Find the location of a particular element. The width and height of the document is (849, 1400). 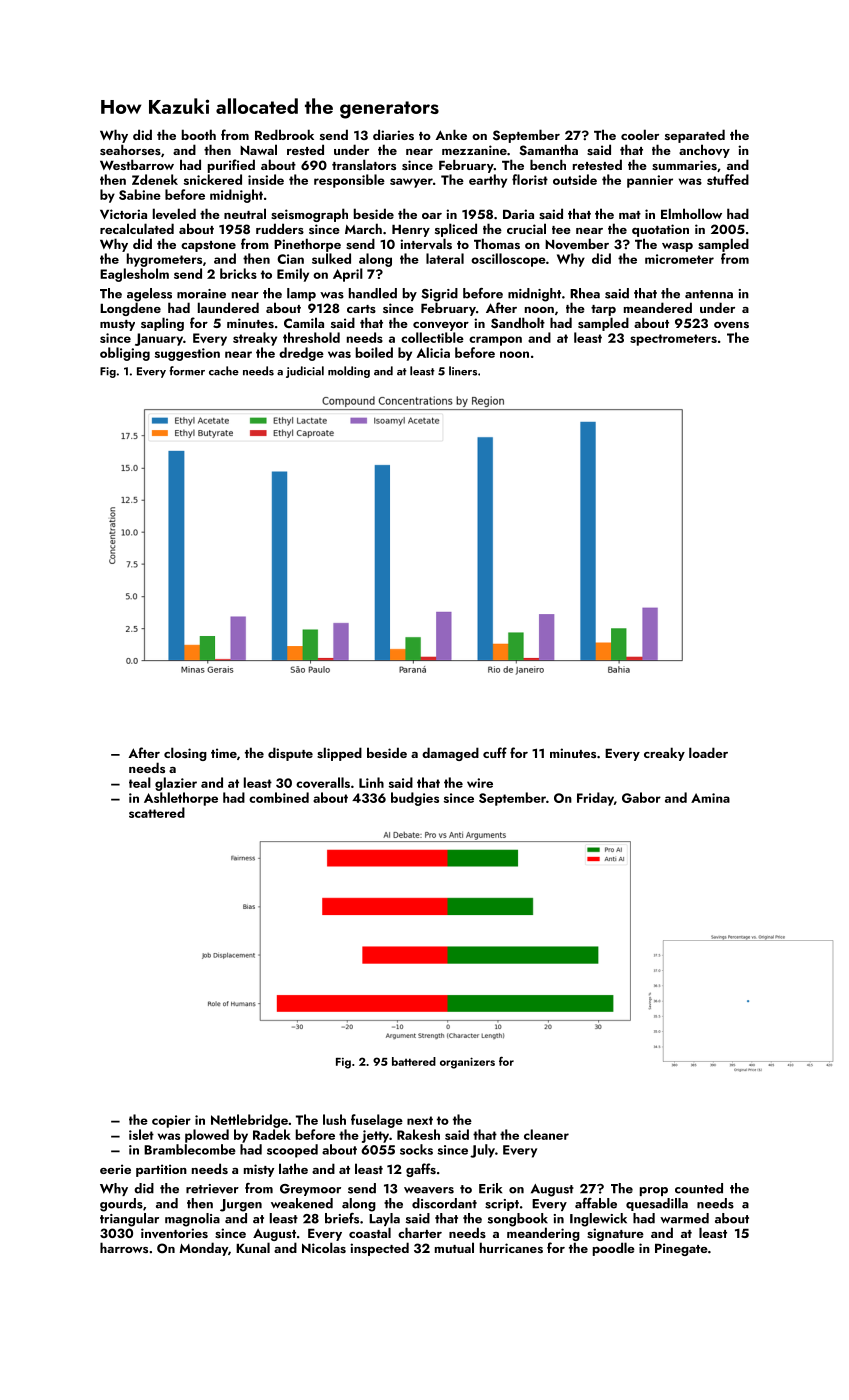

booth is located at coordinates (199, 134).
